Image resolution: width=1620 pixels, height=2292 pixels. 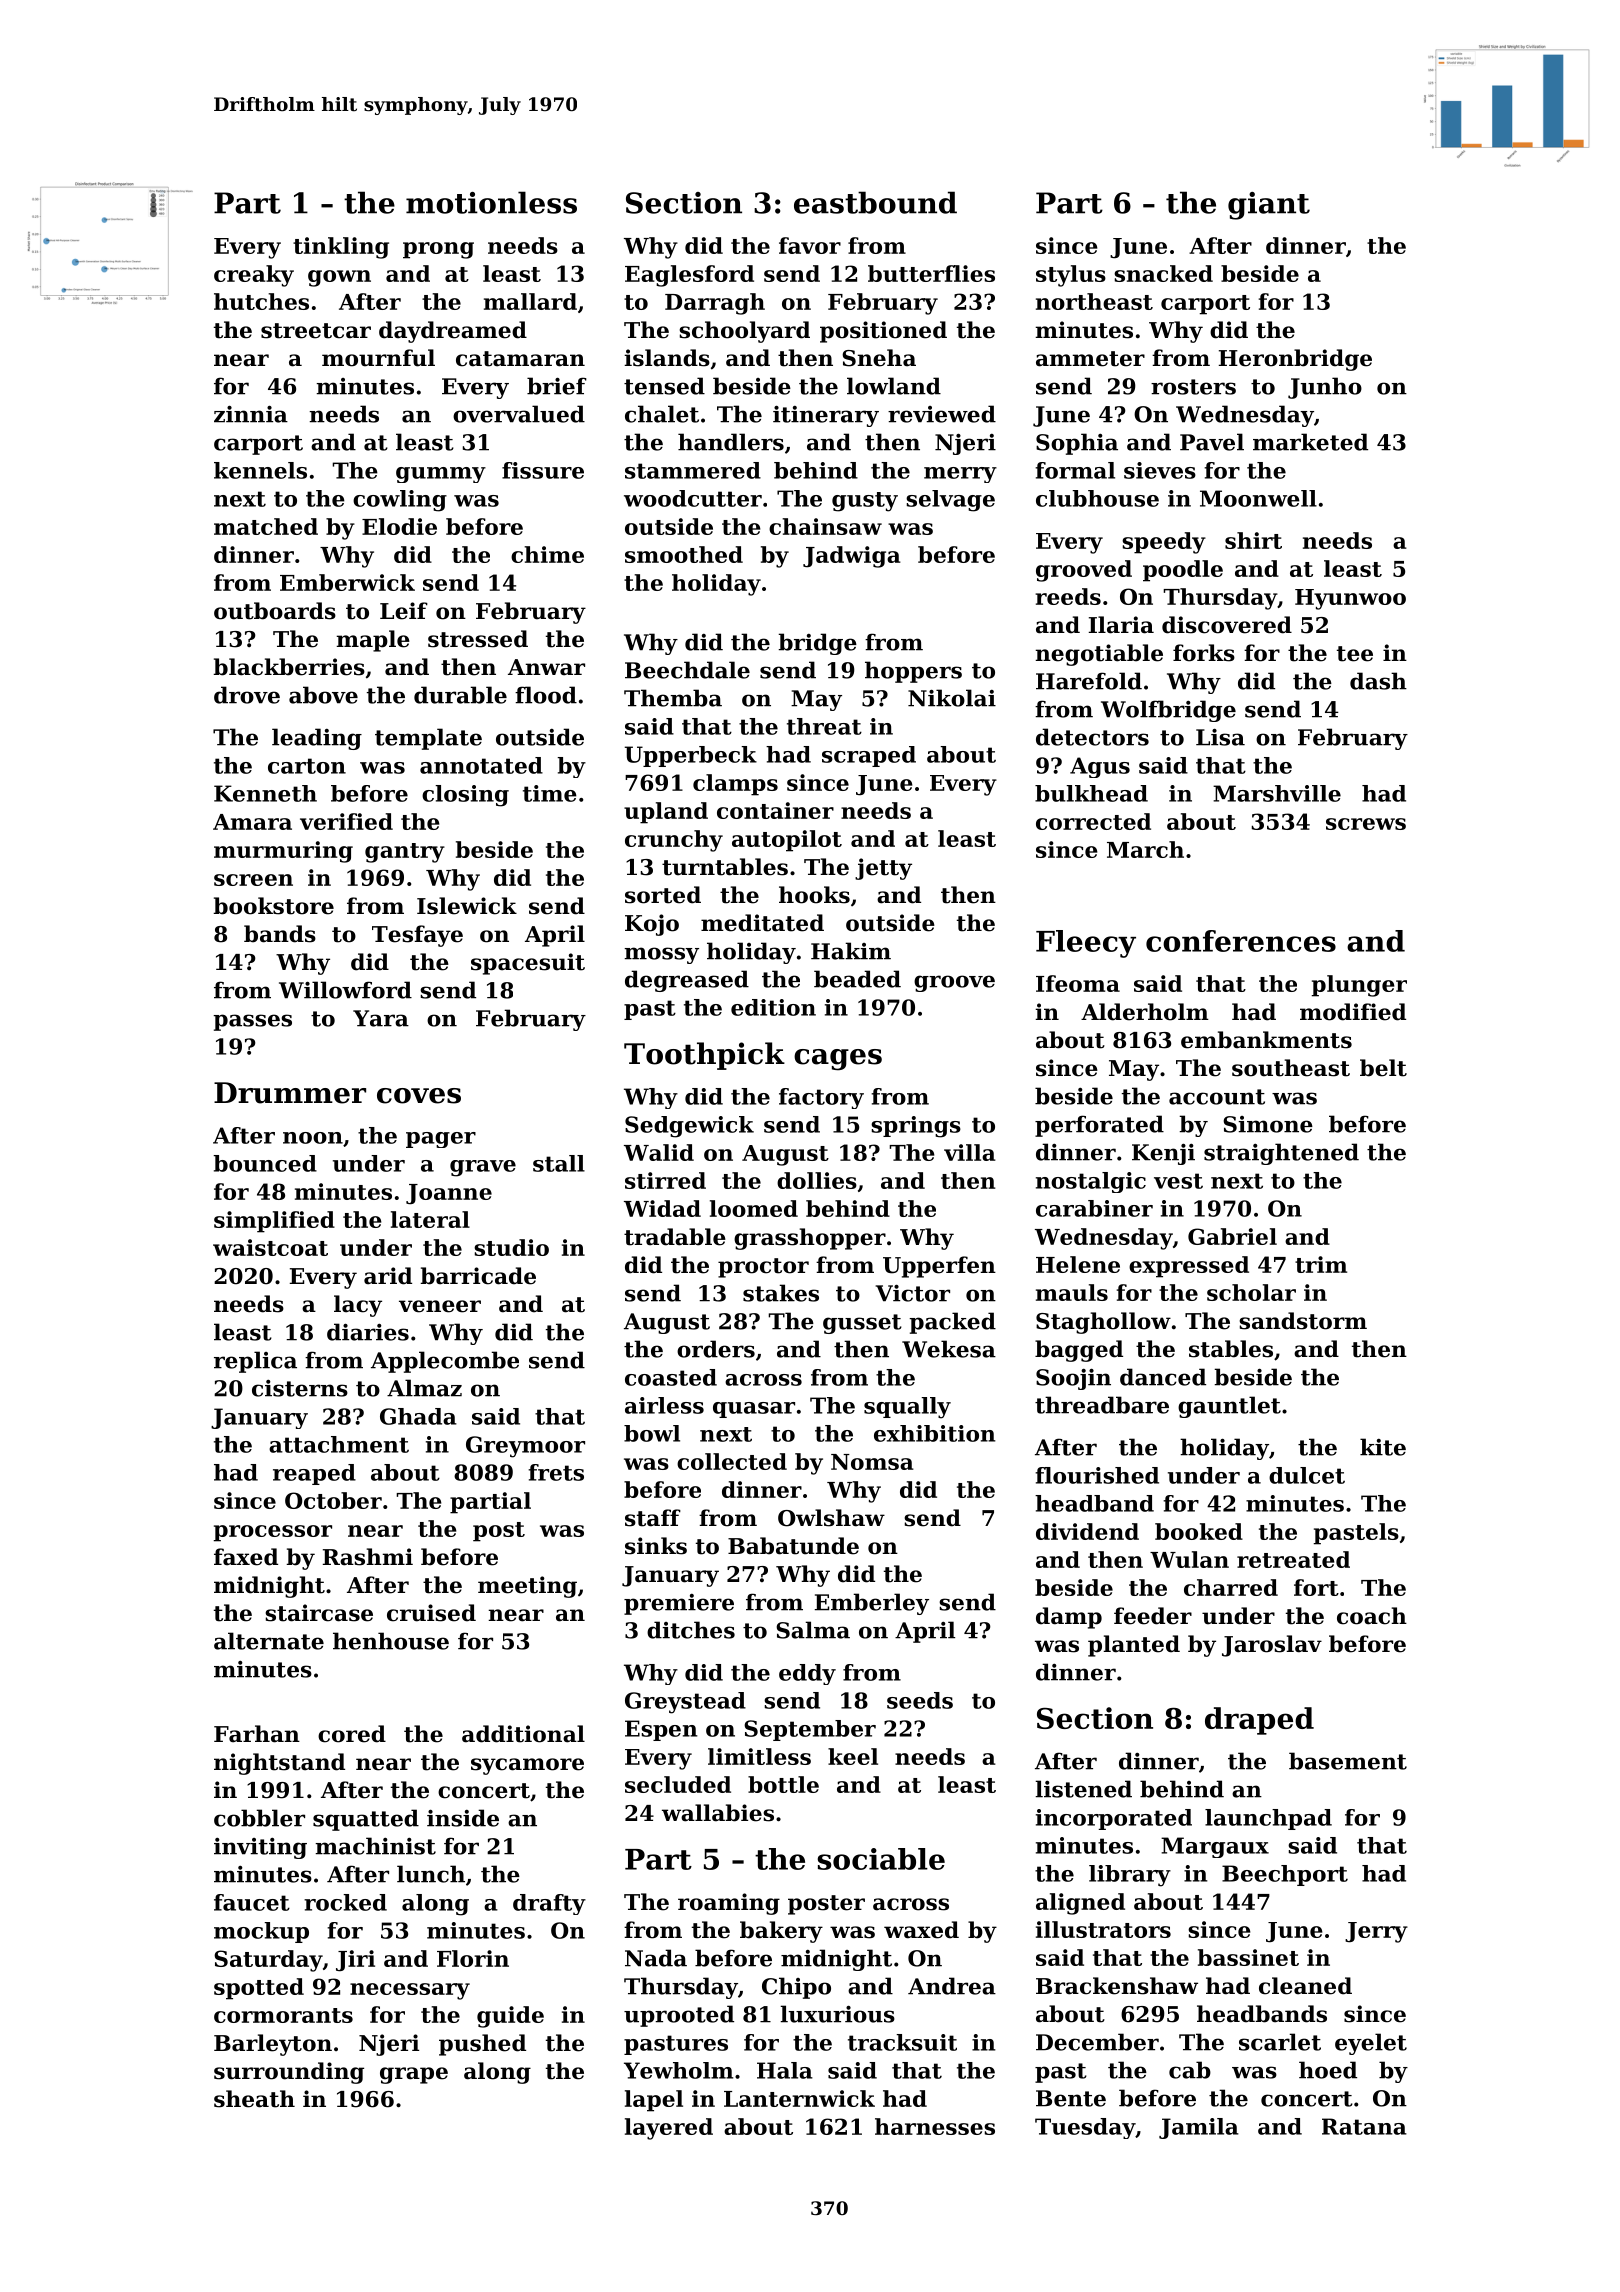 What do you see at coordinates (254, 276) in the image?
I see `creaky` at bounding box center [254, 276].
